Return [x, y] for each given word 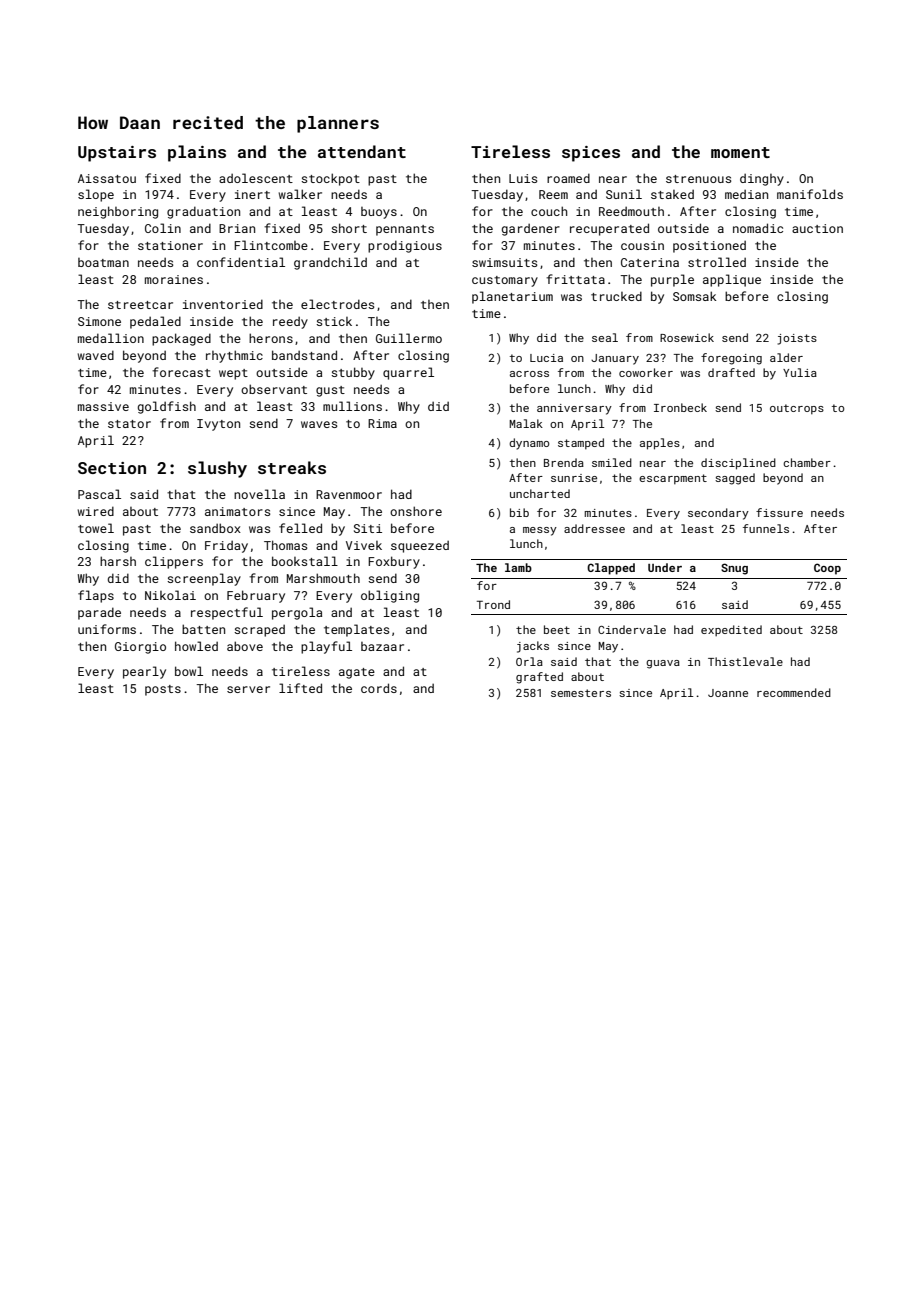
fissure [779, 512]
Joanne [728, 693]
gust [330, 391]
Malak [526, 423]
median [746, 194]
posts [163, 690]
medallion [111, 338]
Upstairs [117, 154]
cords [379, 688]
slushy [217, 469]
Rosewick [687, 337]
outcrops [797, 409]
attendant [362, 151]
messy [540, 531]
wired [96, 511]
